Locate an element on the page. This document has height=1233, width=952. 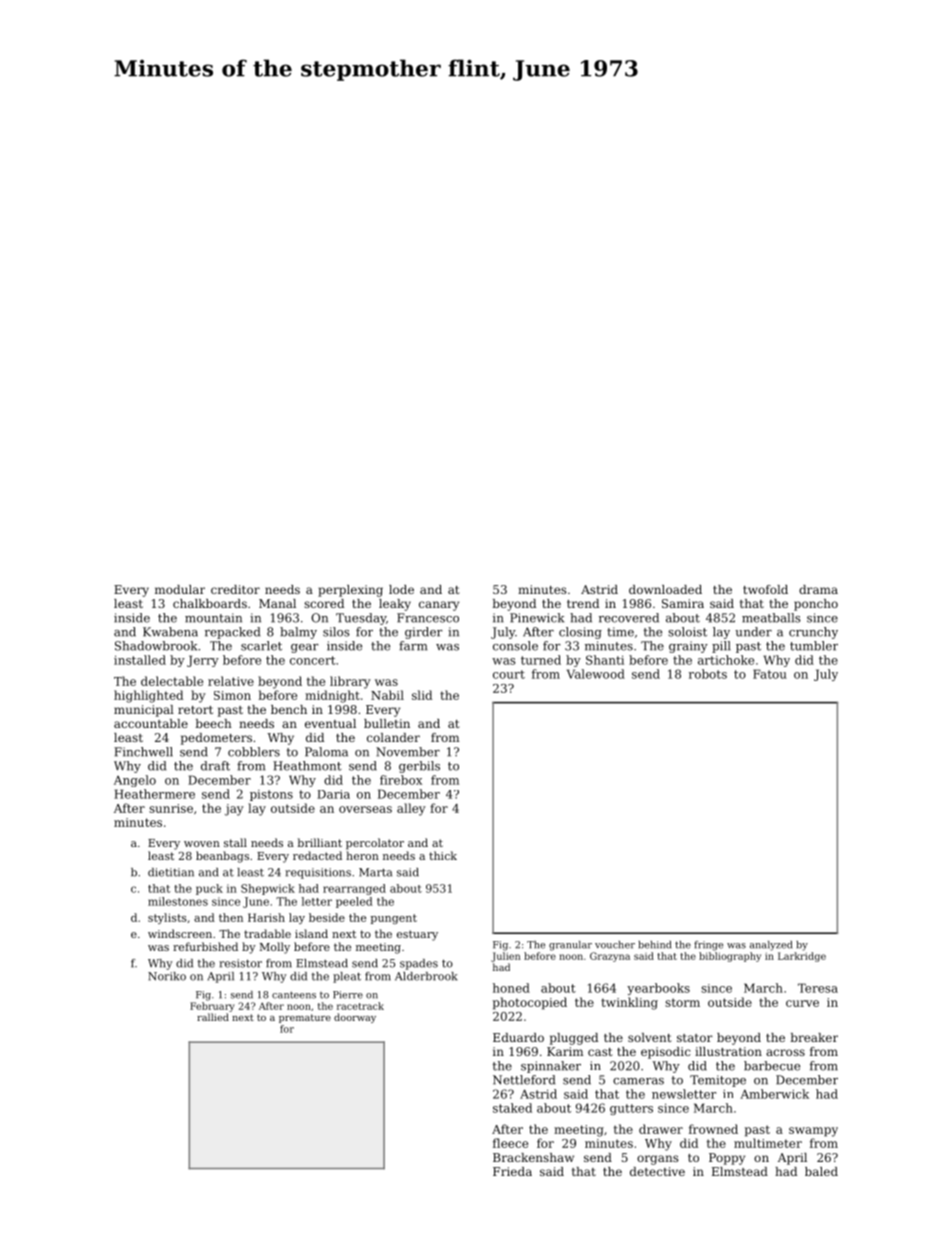
canary is located at coordinates (439, 606).
